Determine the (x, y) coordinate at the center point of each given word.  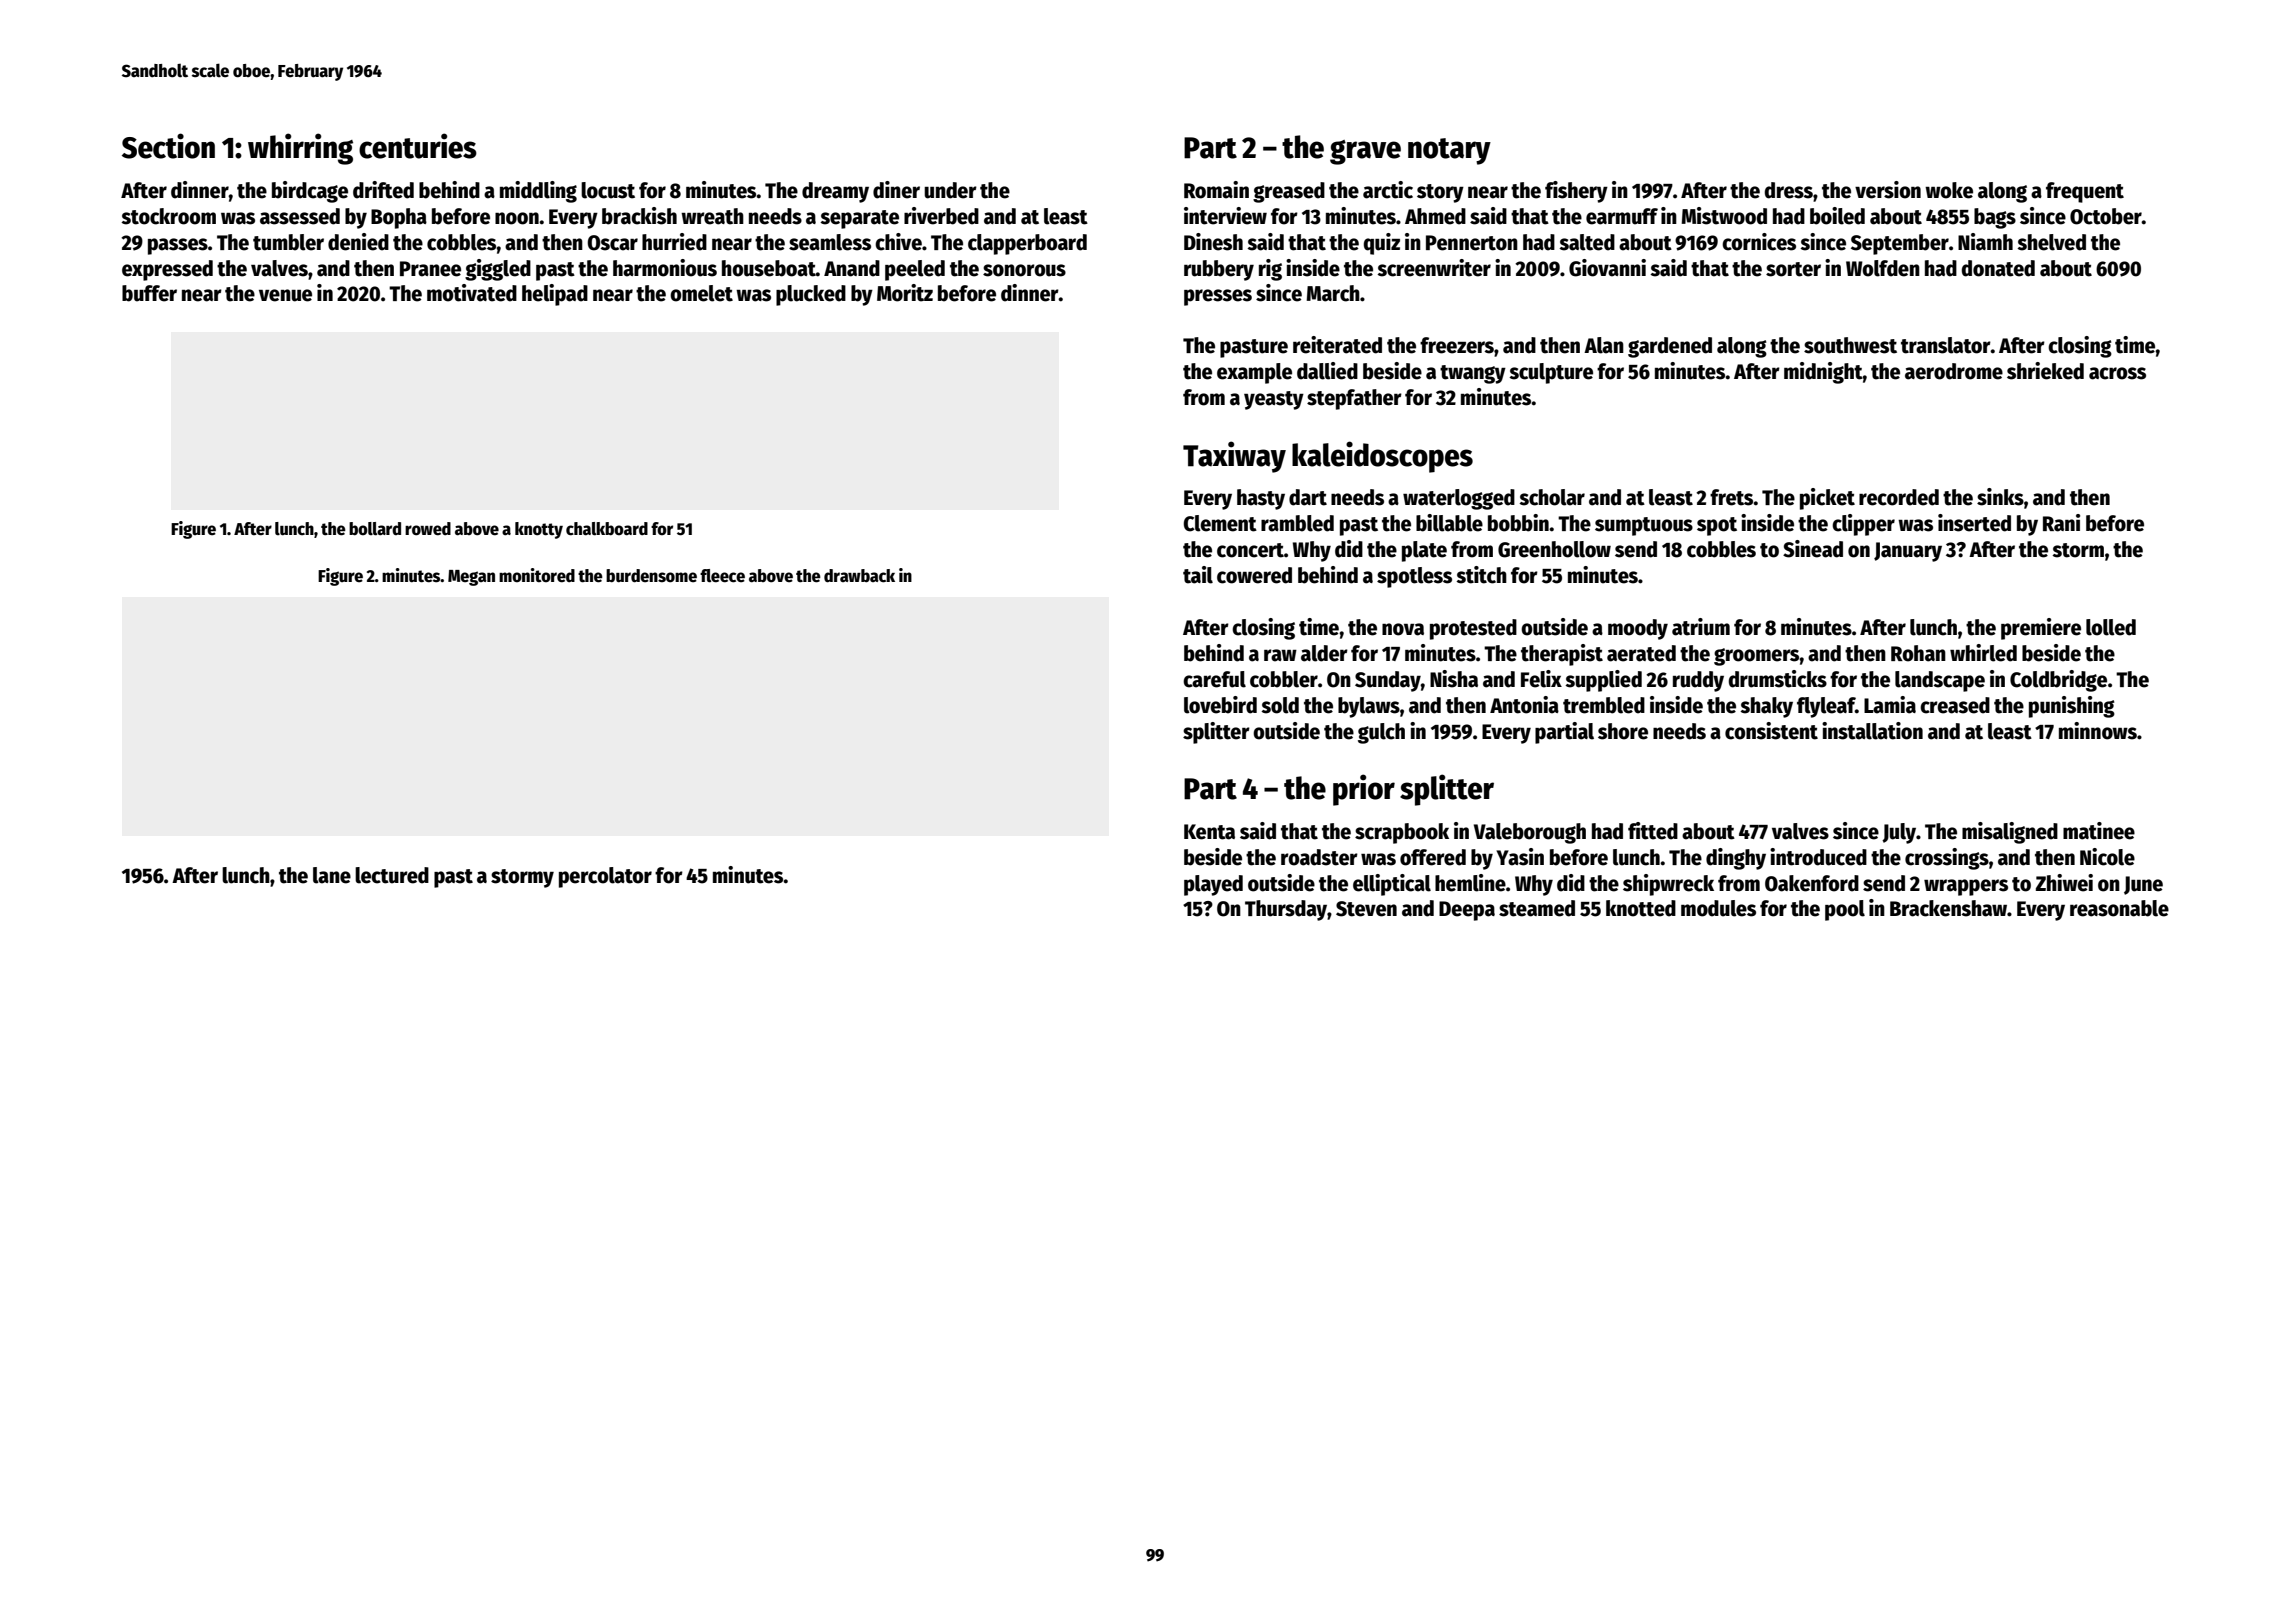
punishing (2072, 707)
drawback (859, 576)
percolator (605, 877)
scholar (1552, 497)
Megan (471, 578)
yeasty (1274, 400)
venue (285, 295)
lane (332, 875)
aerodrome (1954, 371)
